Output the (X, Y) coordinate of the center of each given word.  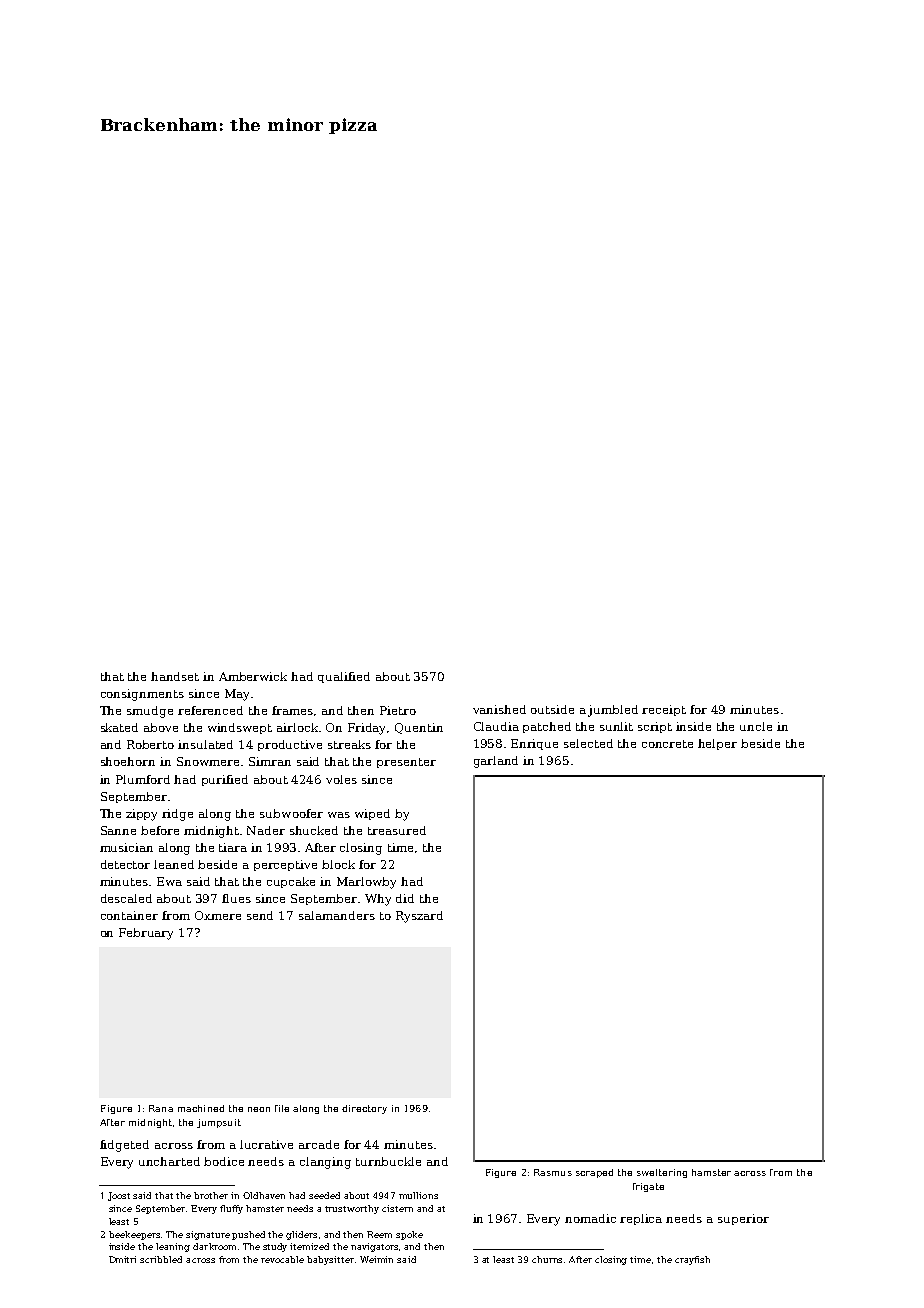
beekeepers (135, 1235)
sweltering (662, 1173)
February (146, 934)
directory (364, 1109)
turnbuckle (388, 1161)
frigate (648, 1187)
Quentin (419, 728)
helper (717, 744)
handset (175, 676)
